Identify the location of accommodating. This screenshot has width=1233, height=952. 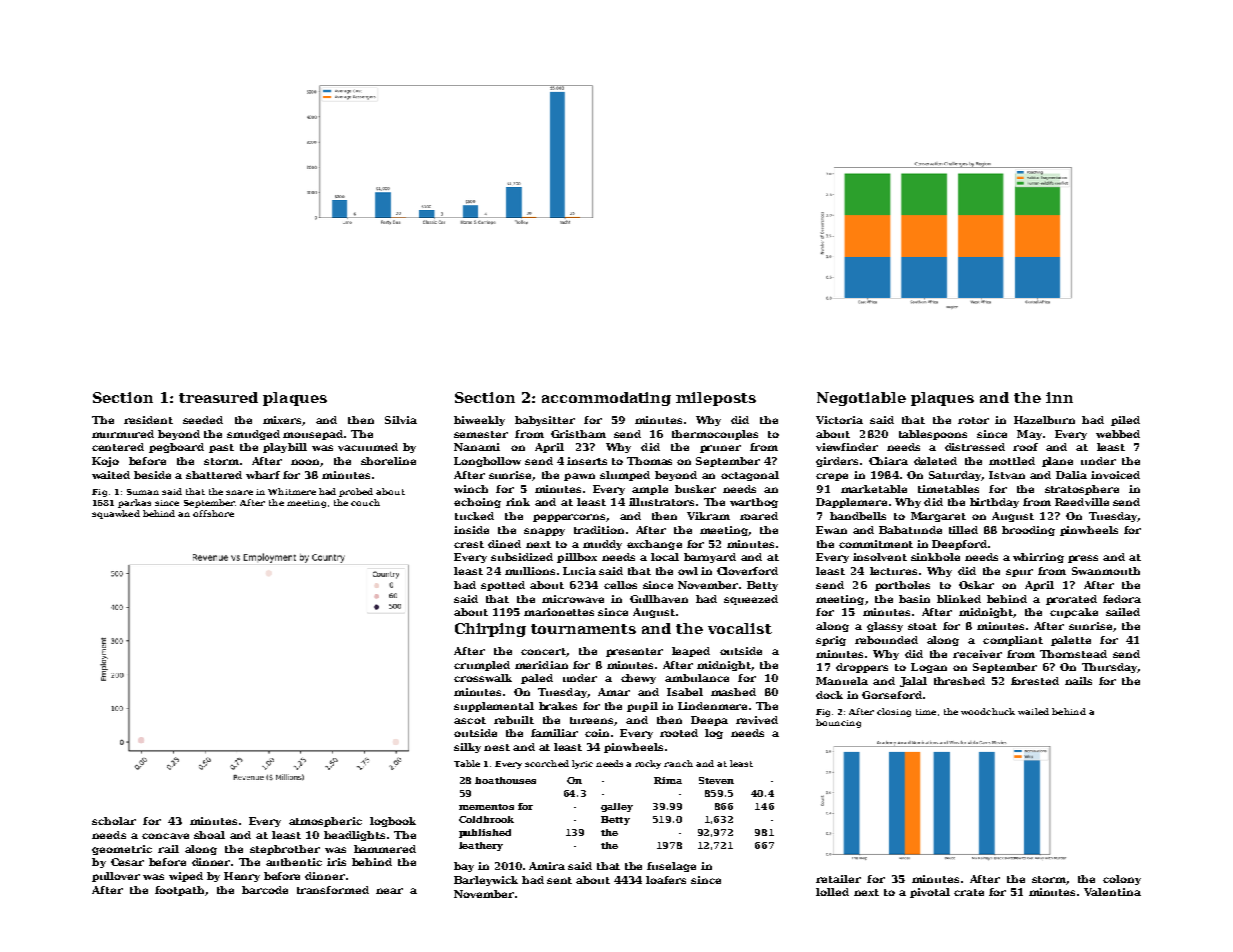
(606, 399).
